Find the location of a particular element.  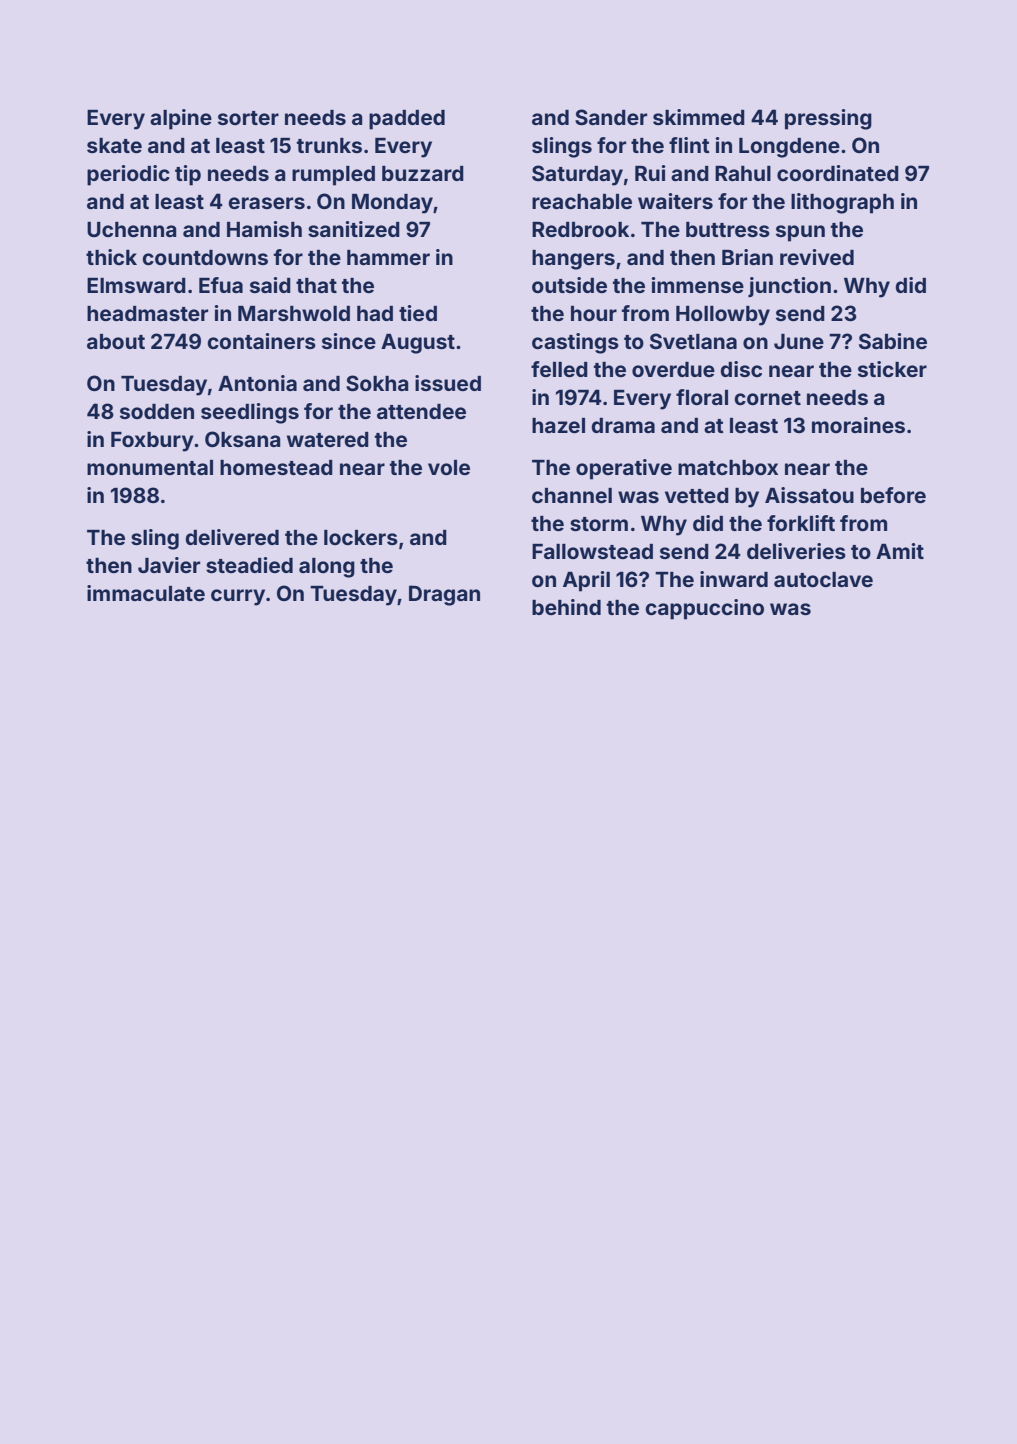

Javier is located at coordinates (169, 565).
